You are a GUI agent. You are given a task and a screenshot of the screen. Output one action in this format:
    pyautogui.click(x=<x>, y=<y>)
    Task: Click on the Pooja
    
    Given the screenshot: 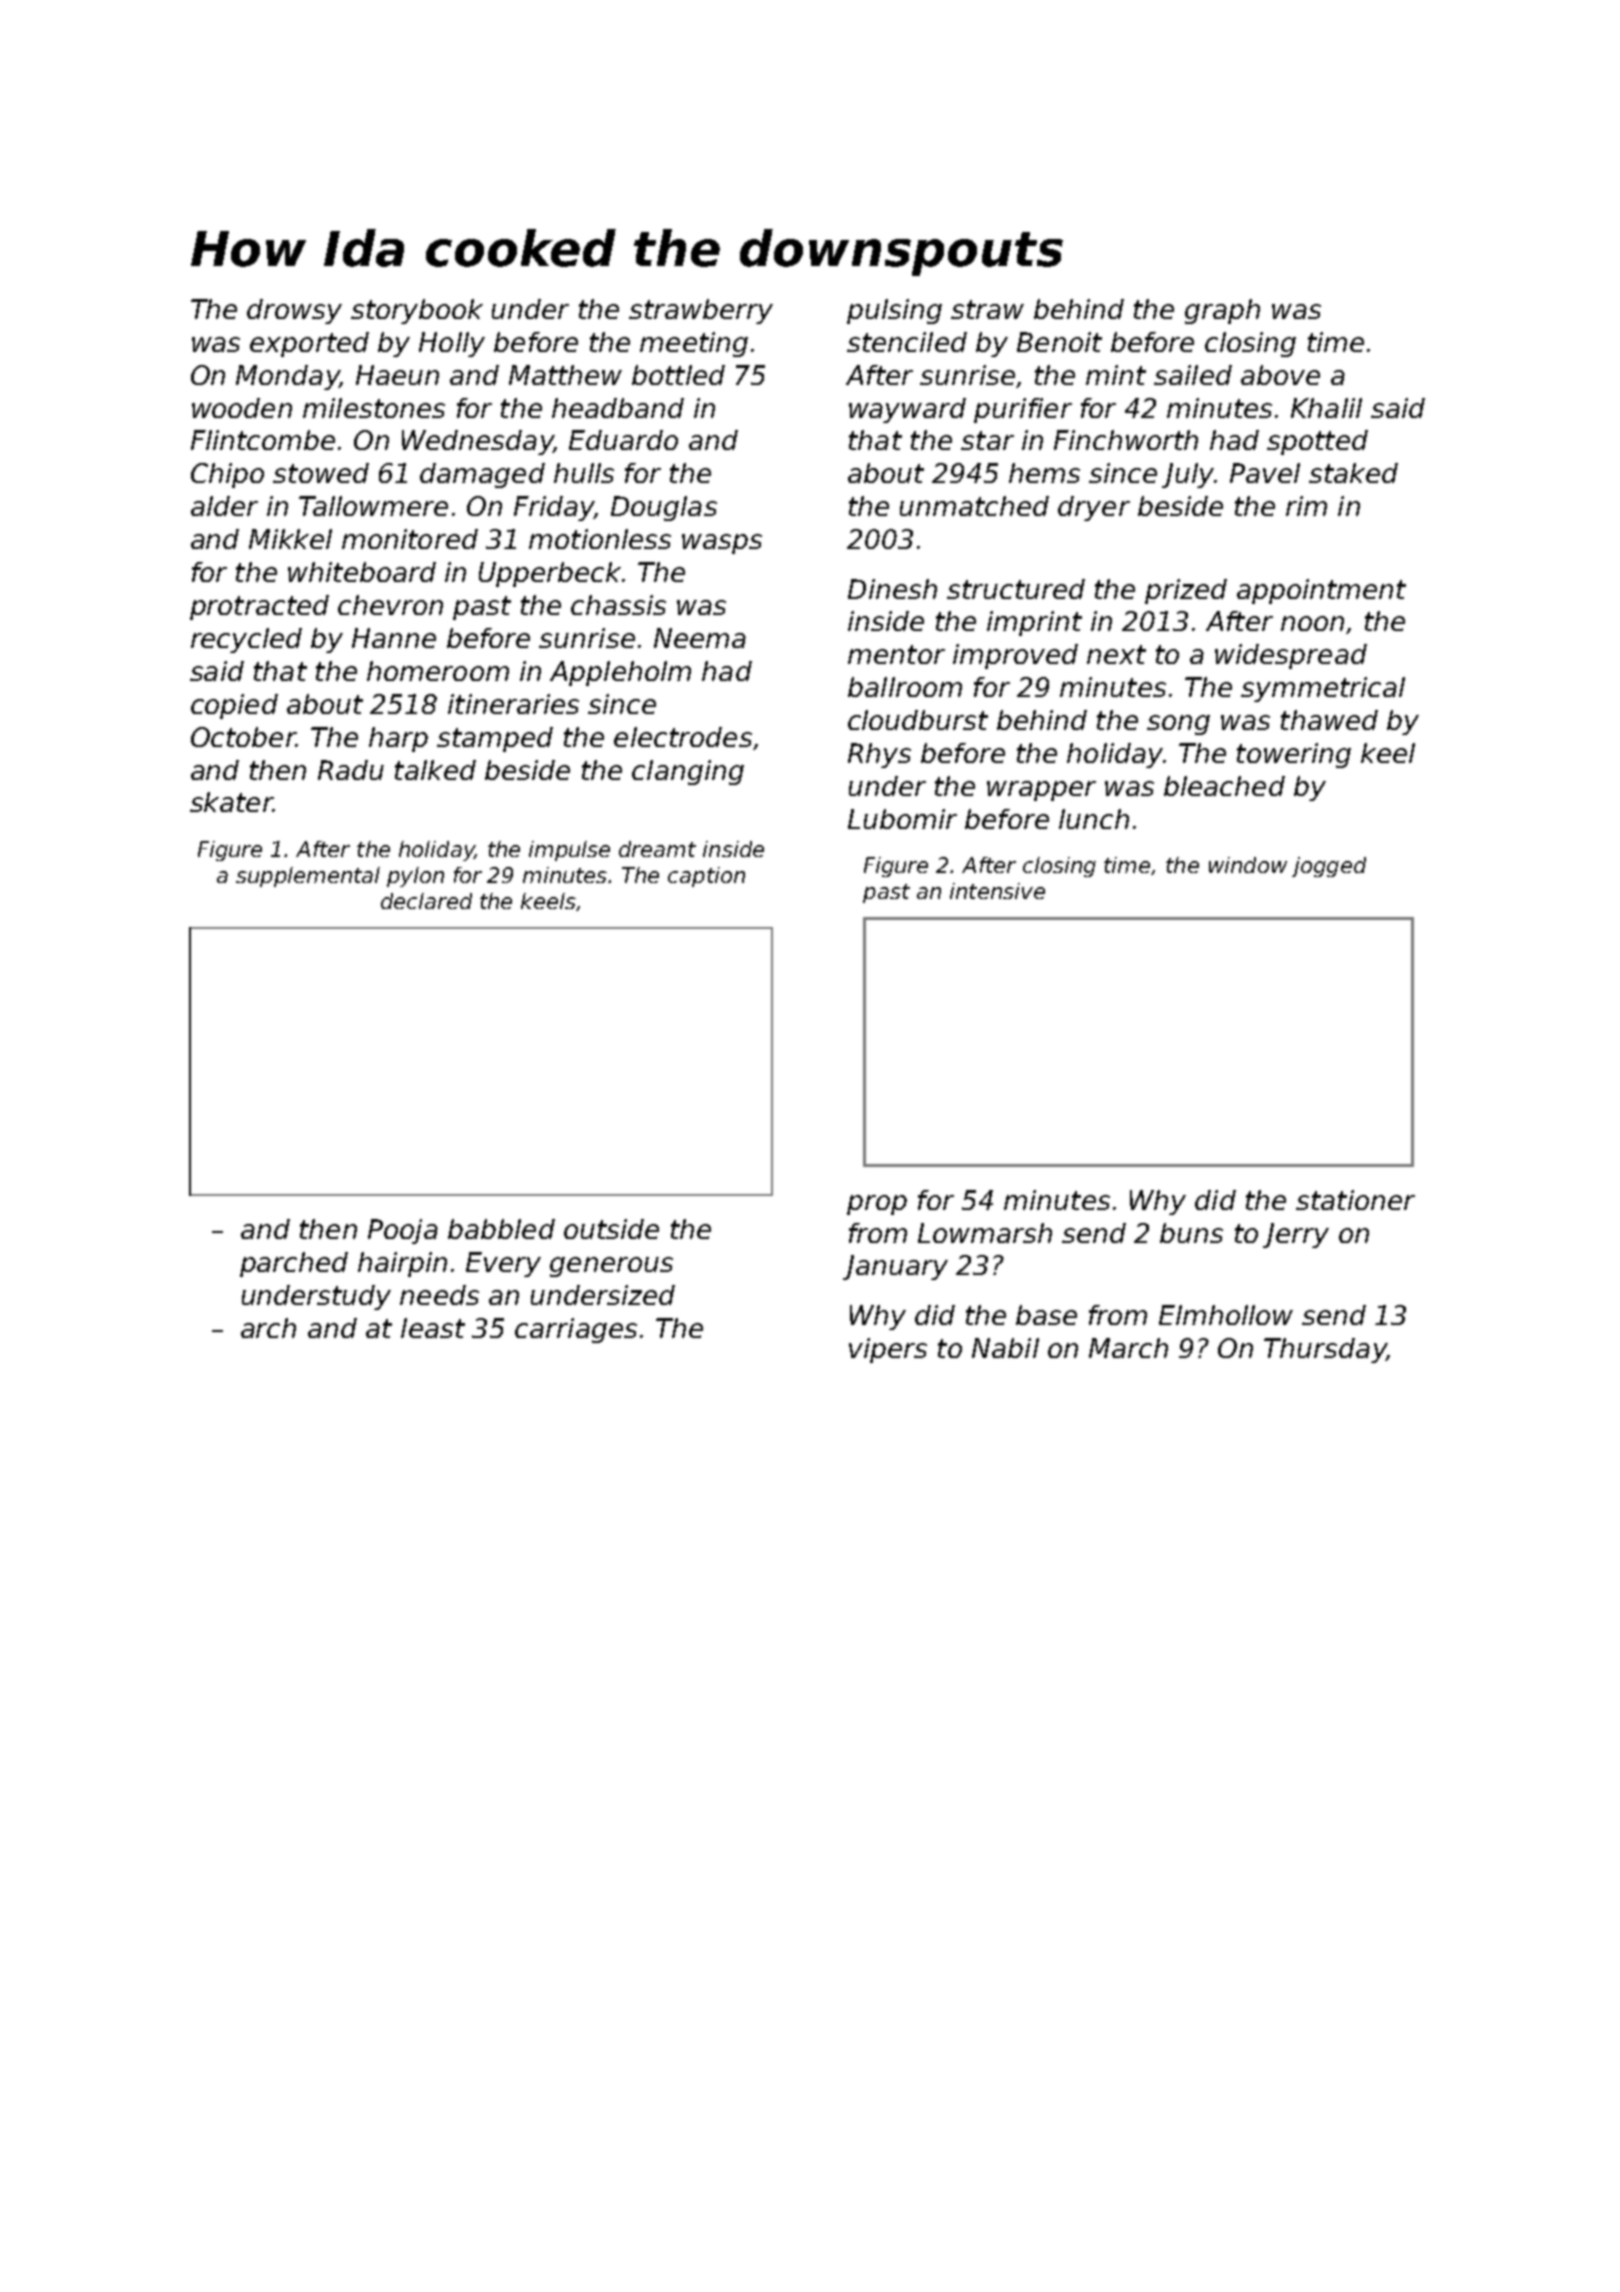 What is the action you would take?
    pyautogui.click(x=403, y=1231)
